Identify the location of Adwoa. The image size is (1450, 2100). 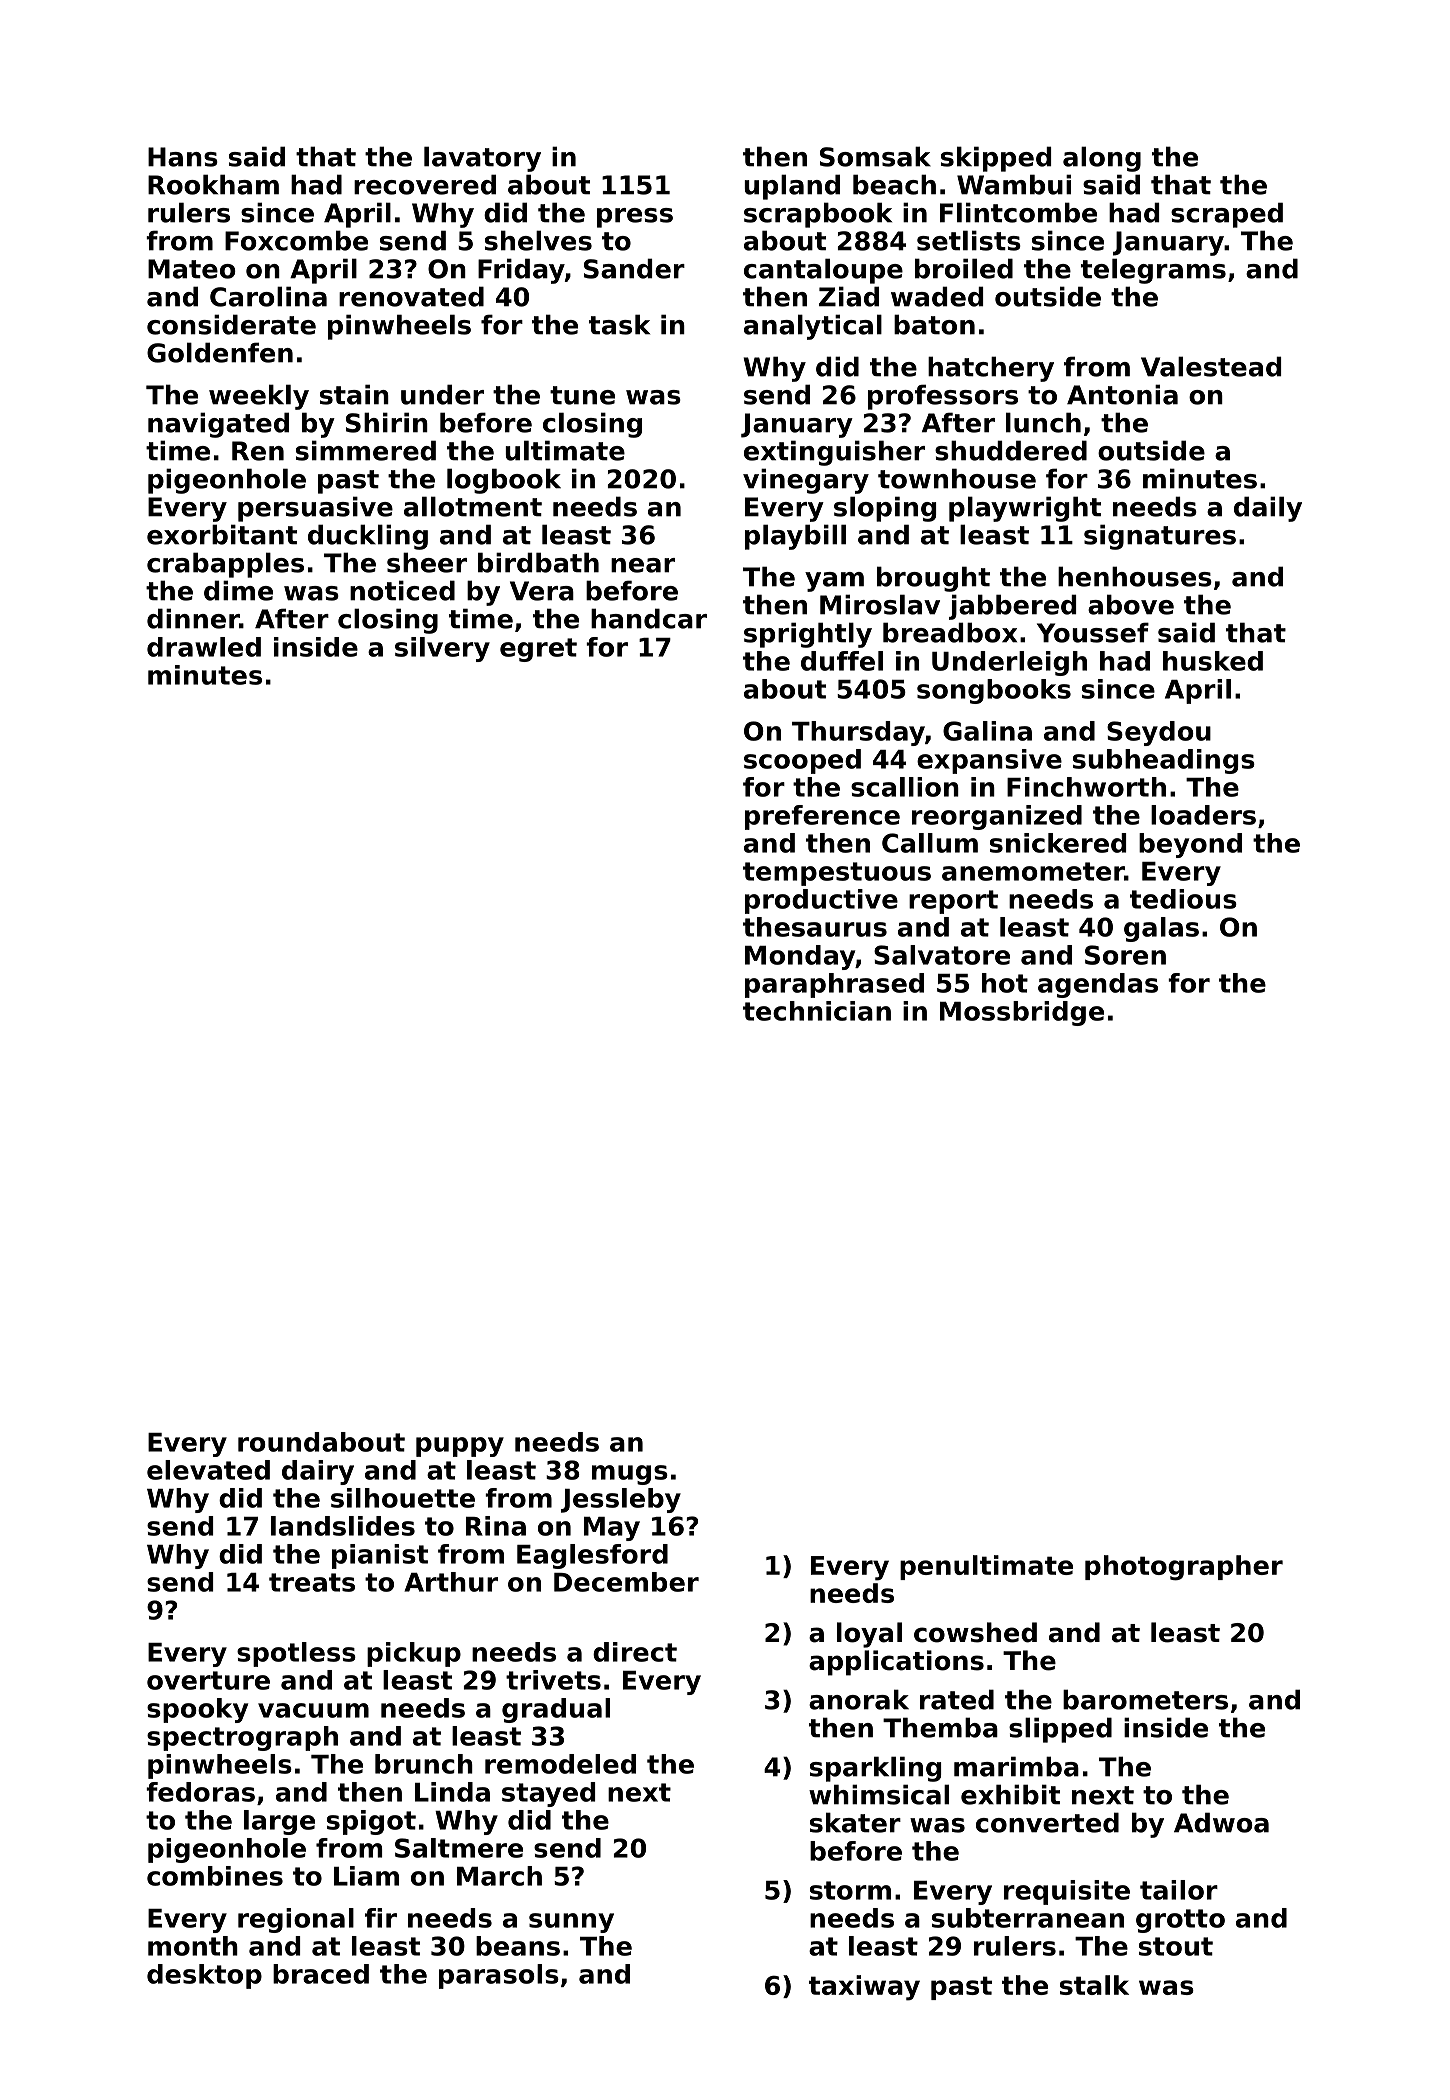
(1221, 1822).
